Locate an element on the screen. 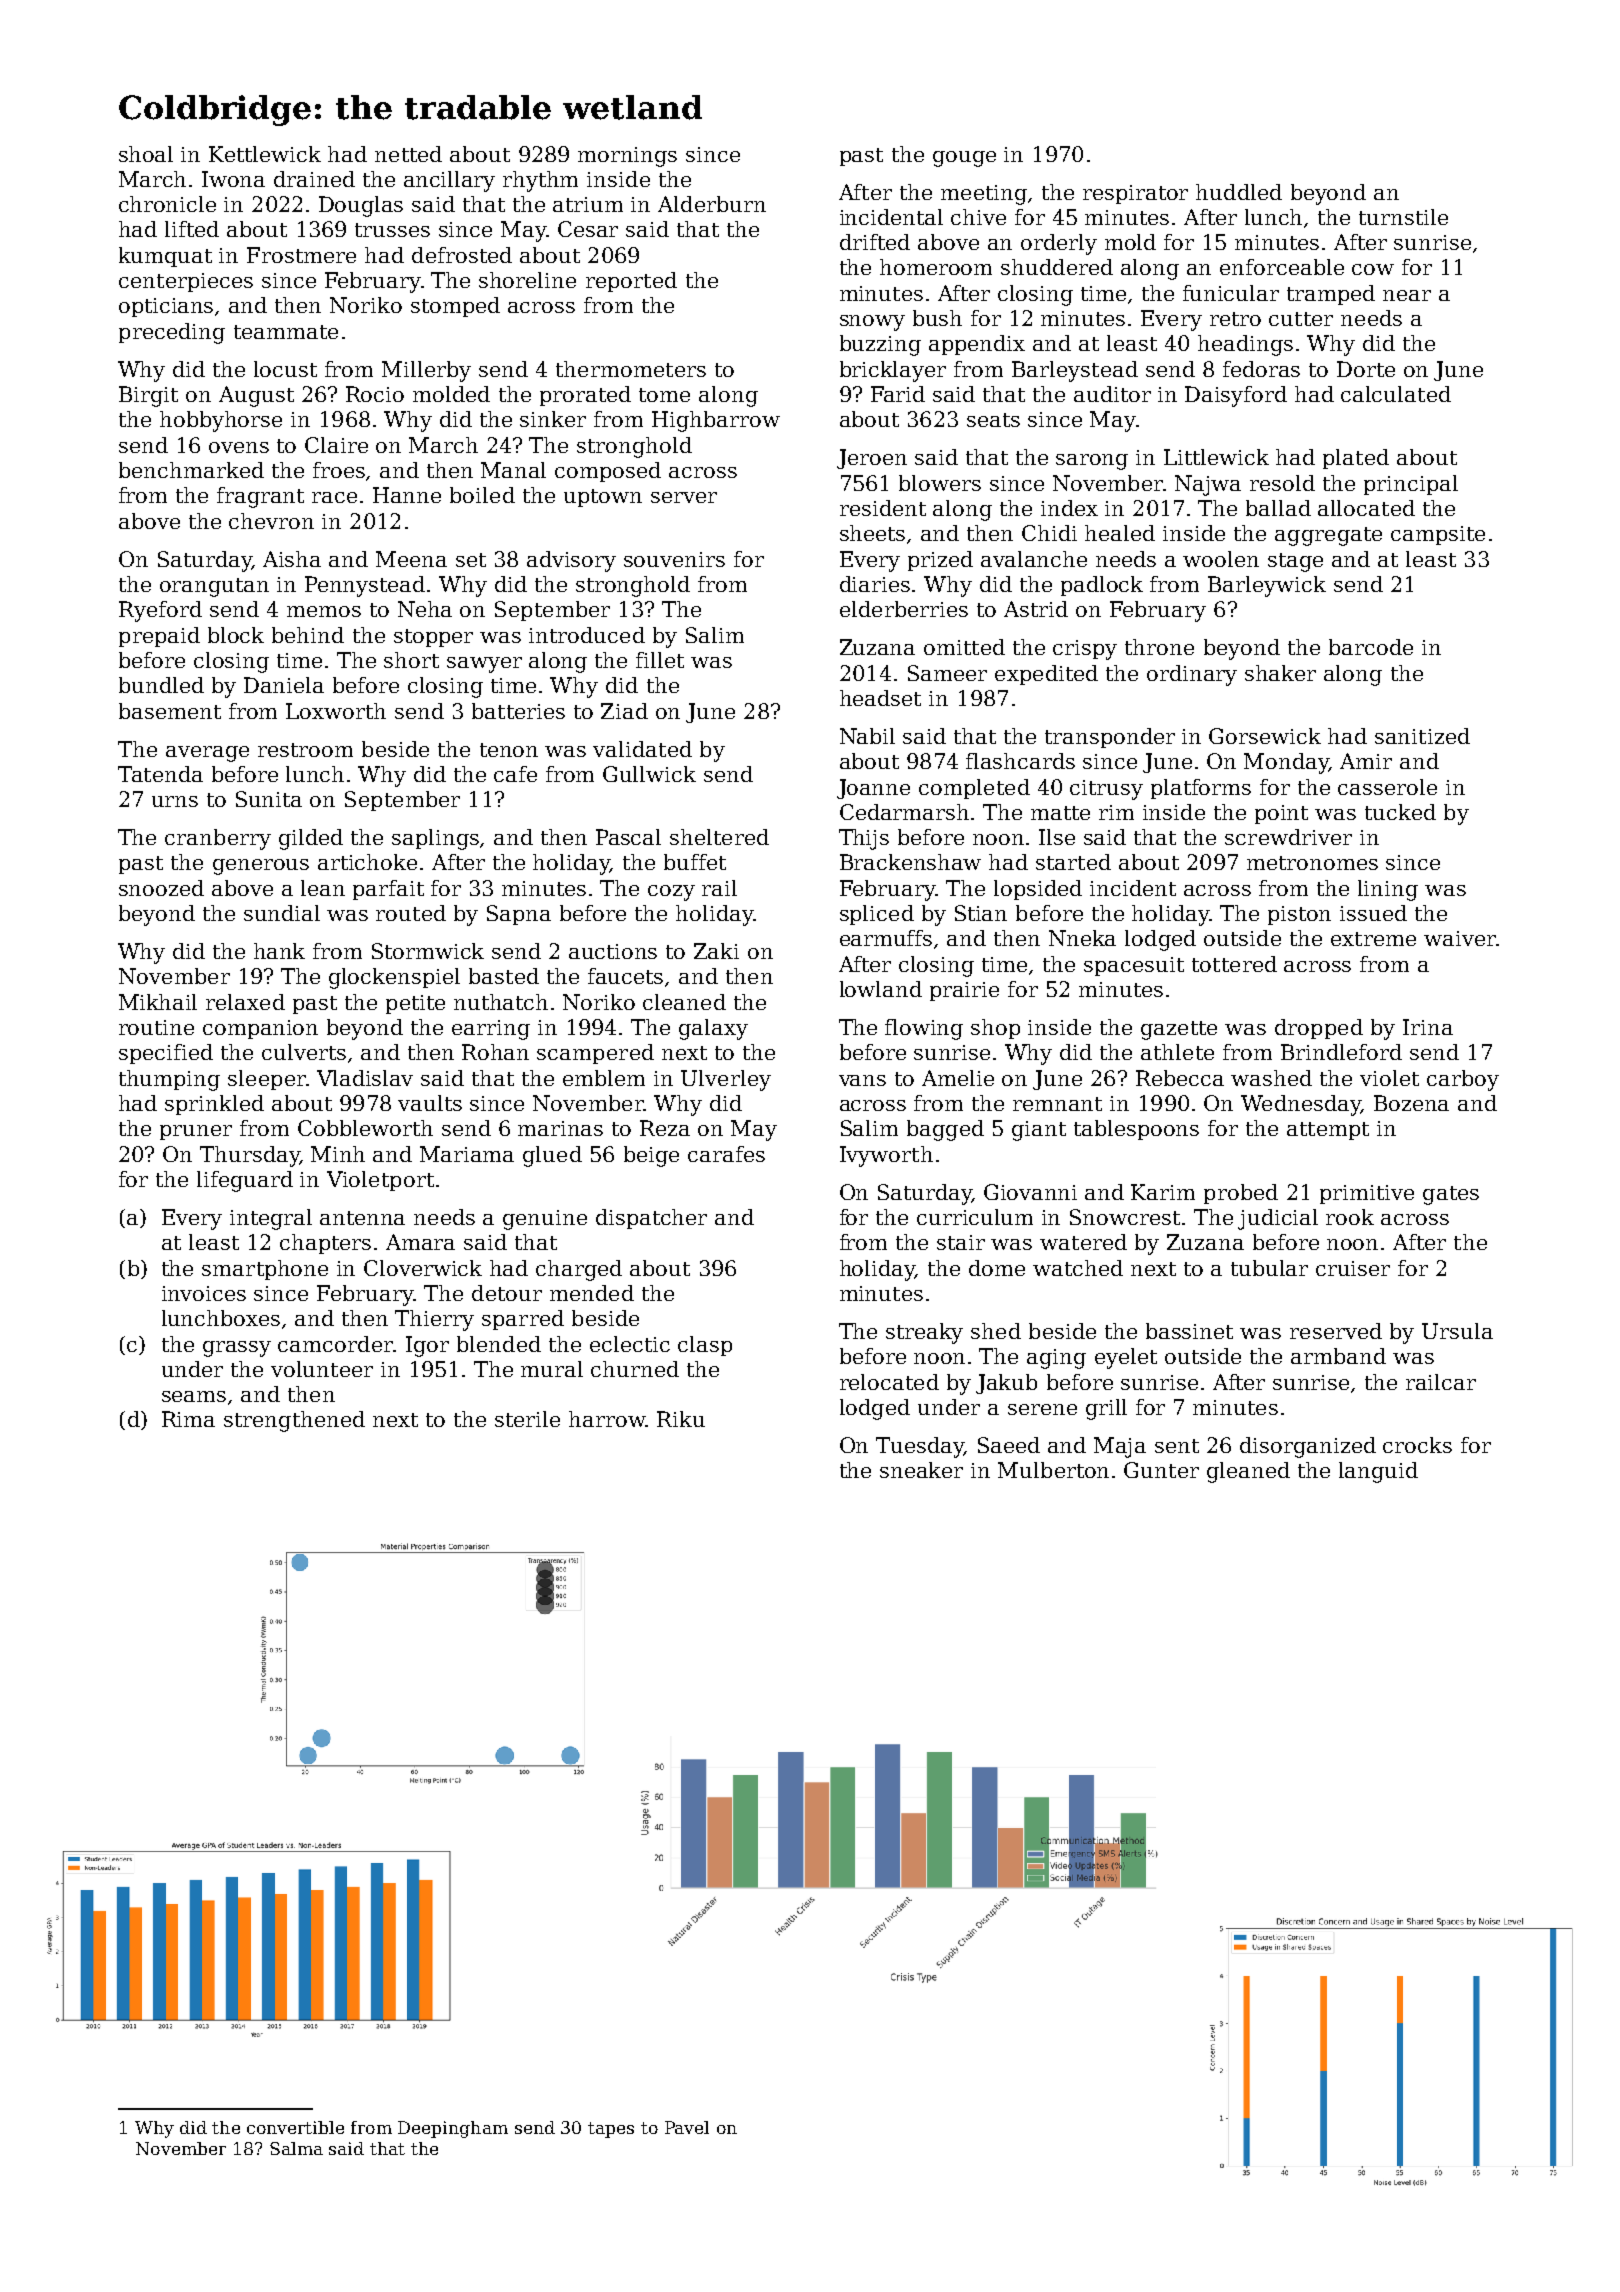 The height and width of the screenshot is (2292, 1620). Thierry is located at coordinates (434, 1320).
